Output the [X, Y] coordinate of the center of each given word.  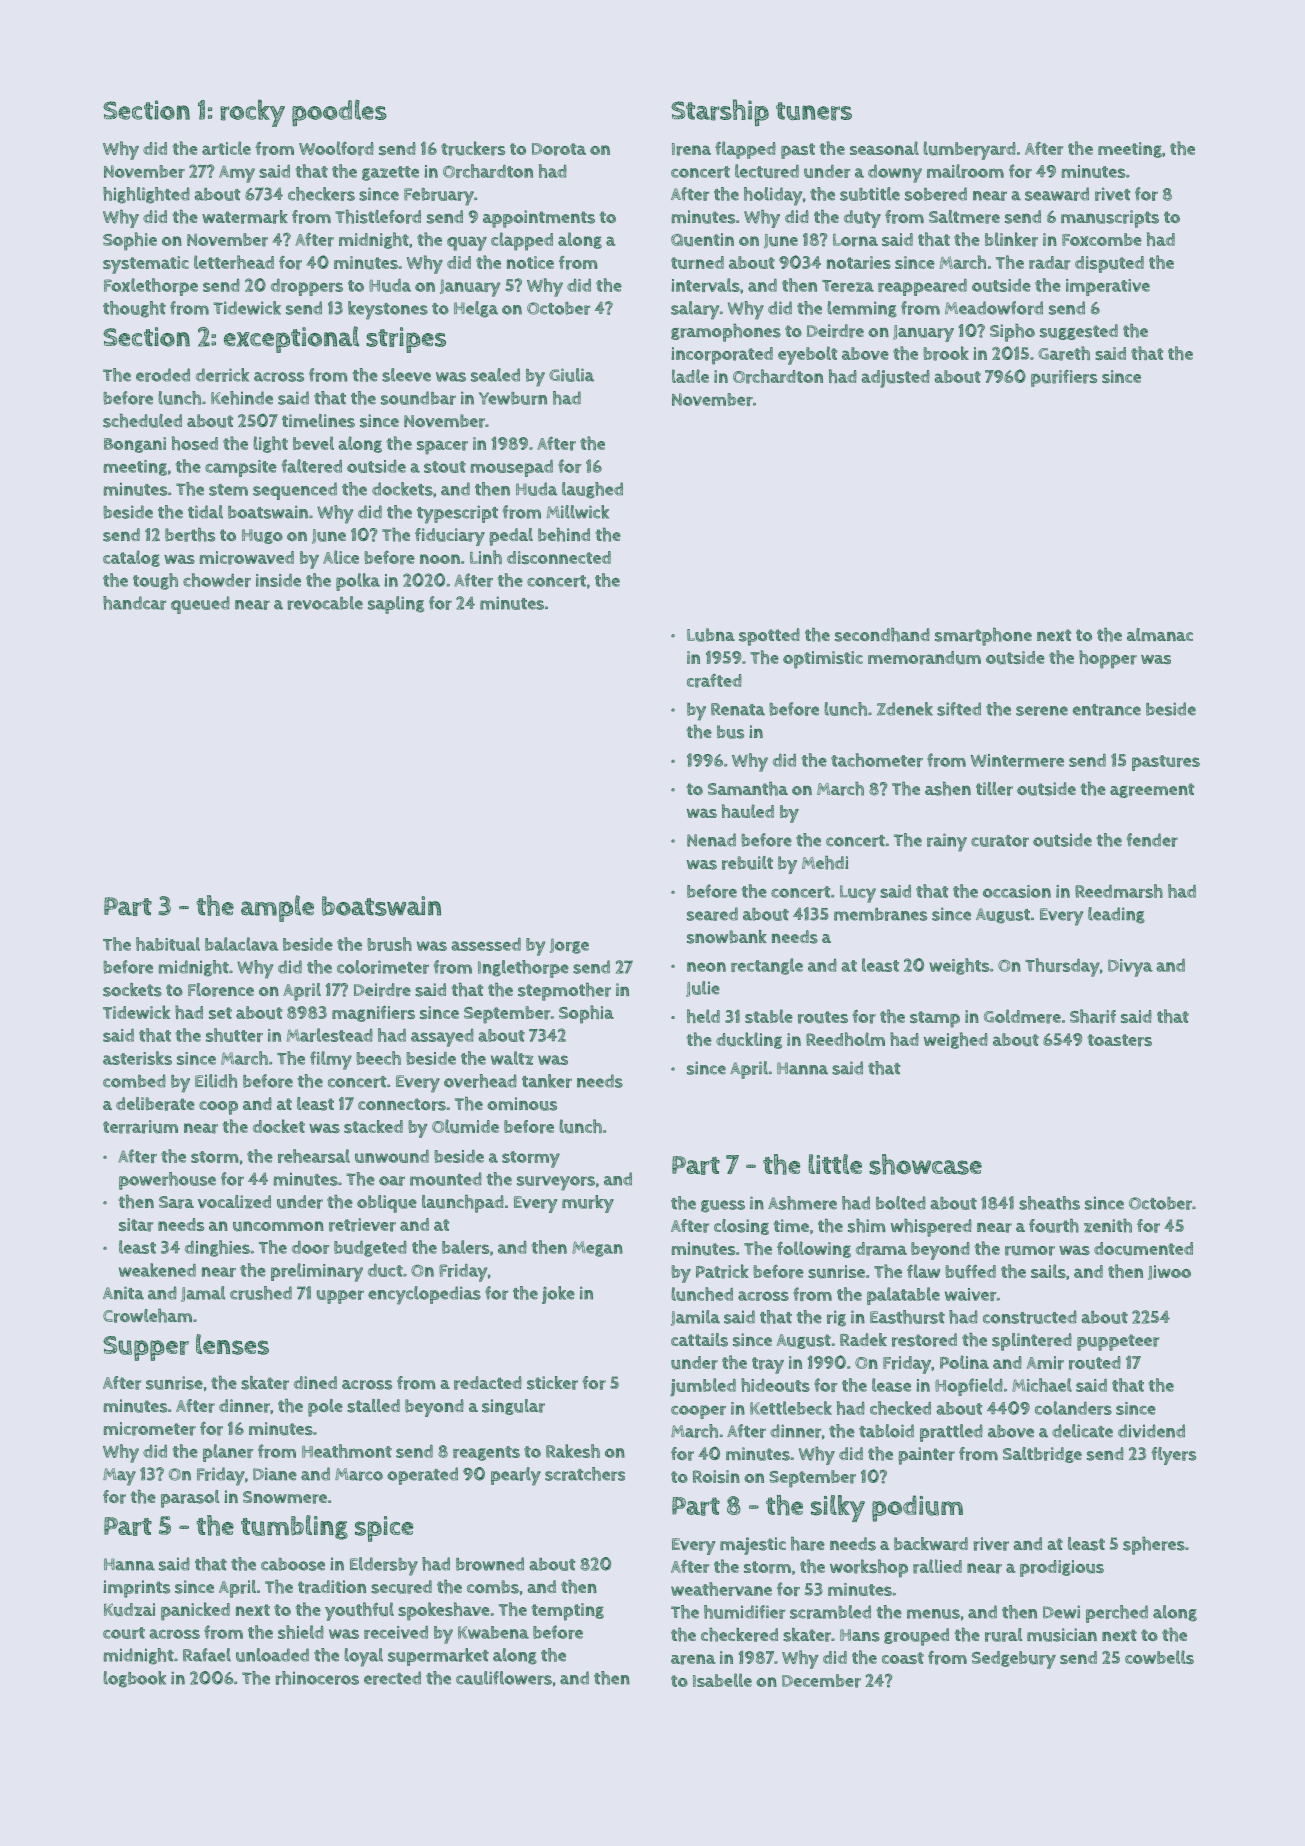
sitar [136, 1225]
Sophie [130, 241]
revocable [325, 603]
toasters [1120, 1040]
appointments [539, 219]
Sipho [1012, 333]
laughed [592, 490]
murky [588, 1204]
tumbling [294, 1527]
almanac [1160, 634]
